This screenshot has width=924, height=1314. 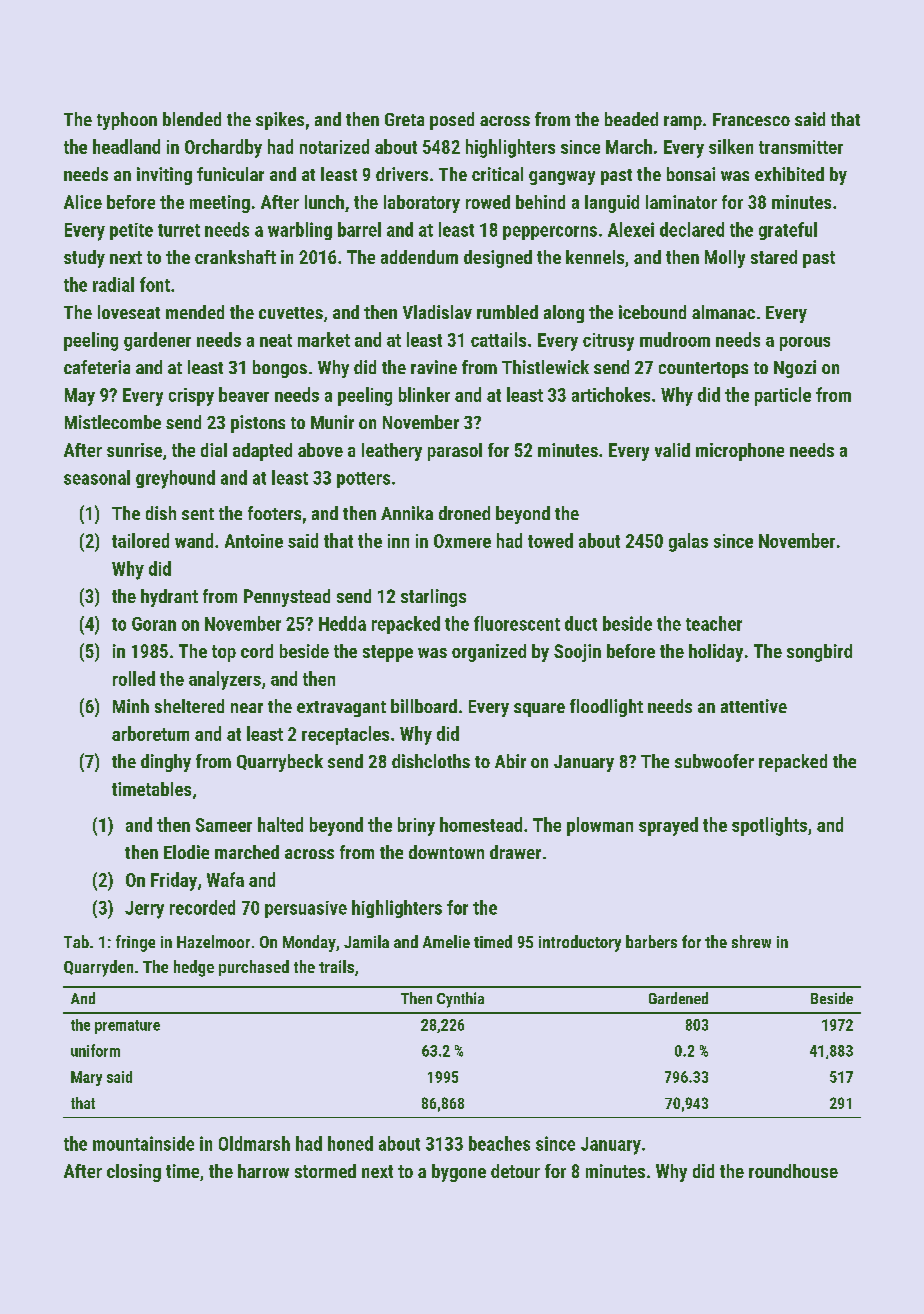 What do you see at coordinates (714, 623) in the screenshot?
I see `teacher` at bounding box center [714, 623].
